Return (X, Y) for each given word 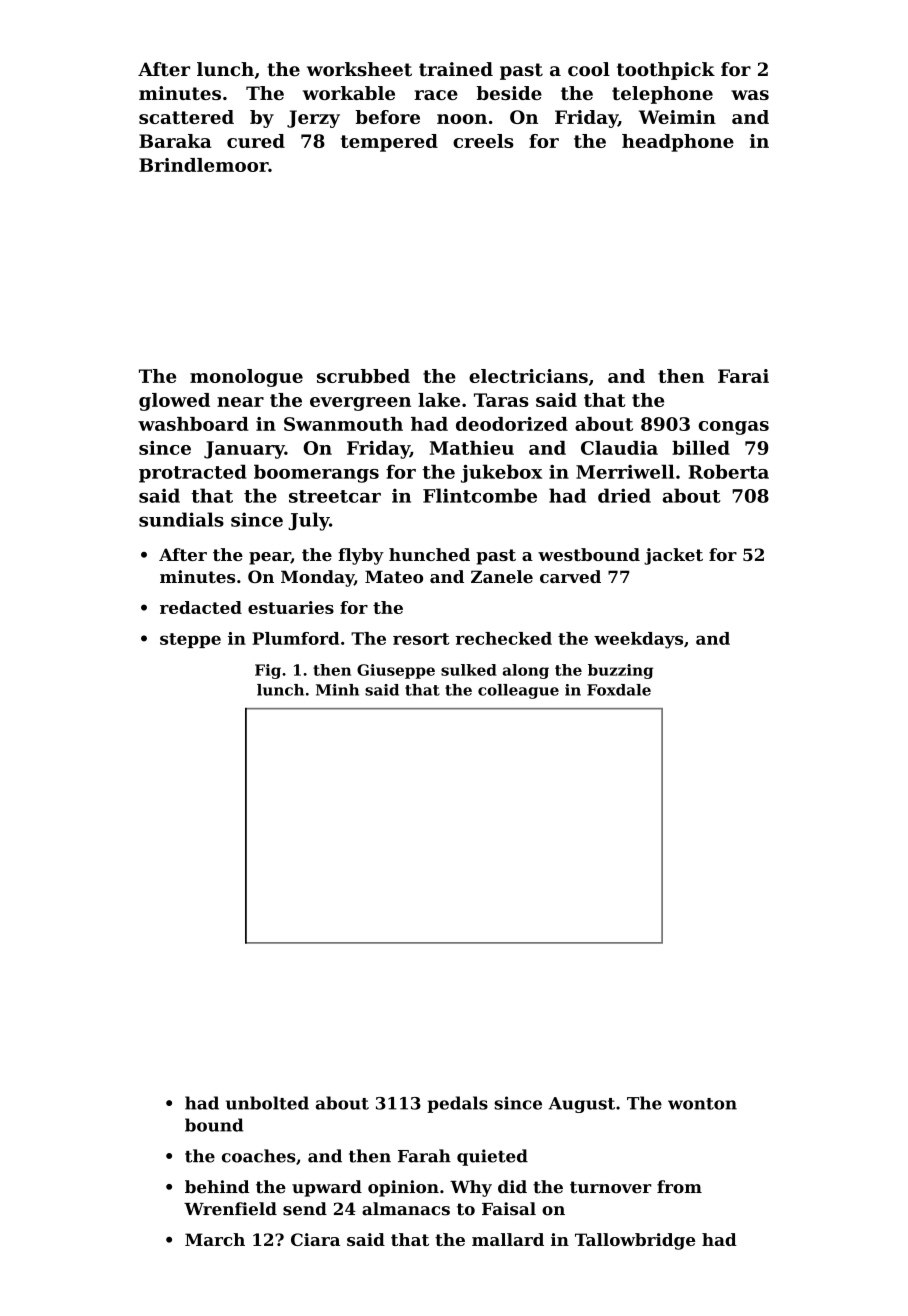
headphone (678, 143)
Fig (268, 671)
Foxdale (619, 690)
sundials (181, 519)
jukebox (501, 473)
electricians (528, 376)
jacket (673, 556)
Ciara (315, 1239)
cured (256, 141)
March (215, 1239)
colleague (518, 691)
